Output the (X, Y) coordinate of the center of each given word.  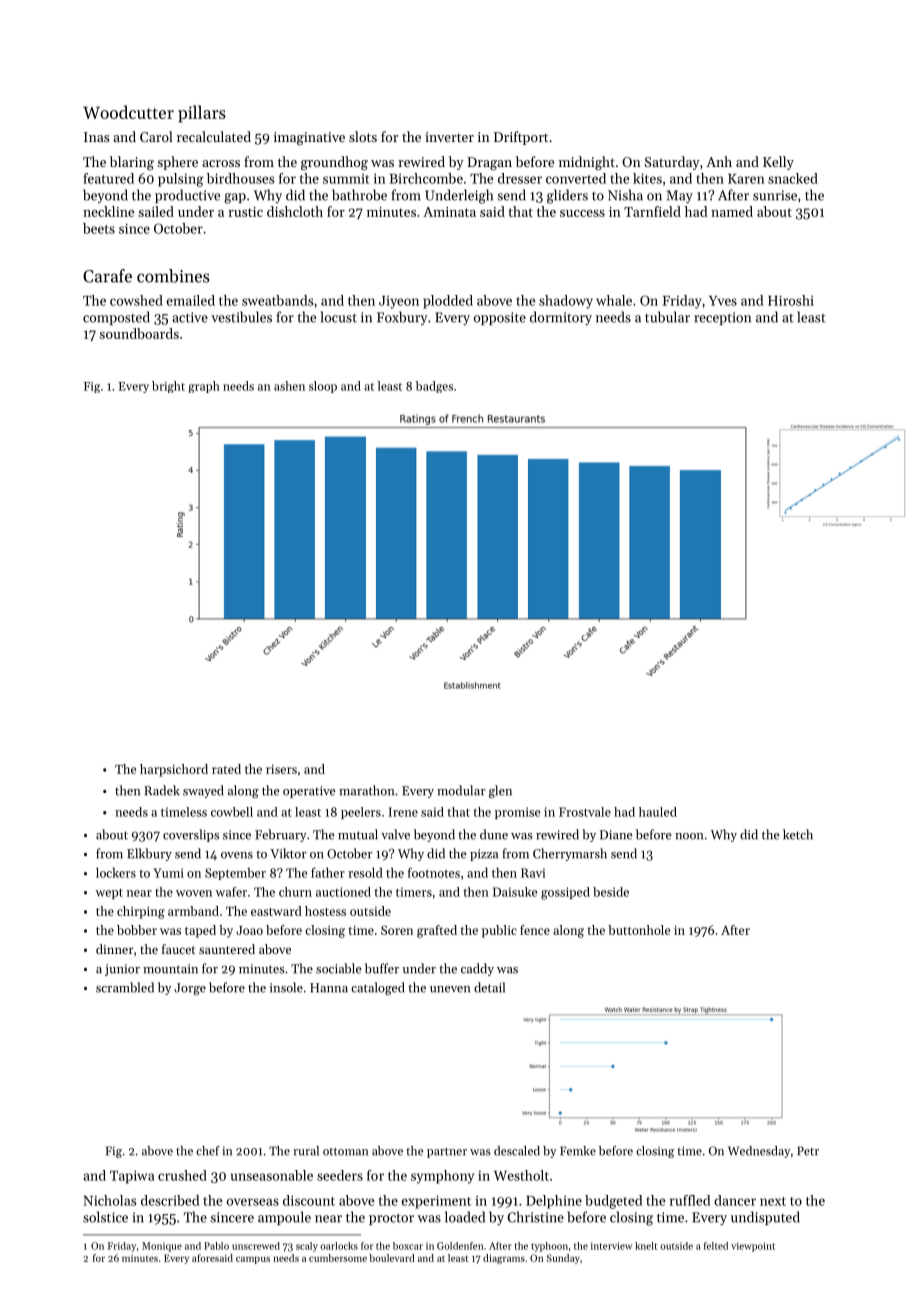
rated (226, 769)
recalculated (214, 136)
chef (208, 1151)
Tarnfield (652, 211)
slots (363, 136)
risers (281, 769)
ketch (798, 834)
